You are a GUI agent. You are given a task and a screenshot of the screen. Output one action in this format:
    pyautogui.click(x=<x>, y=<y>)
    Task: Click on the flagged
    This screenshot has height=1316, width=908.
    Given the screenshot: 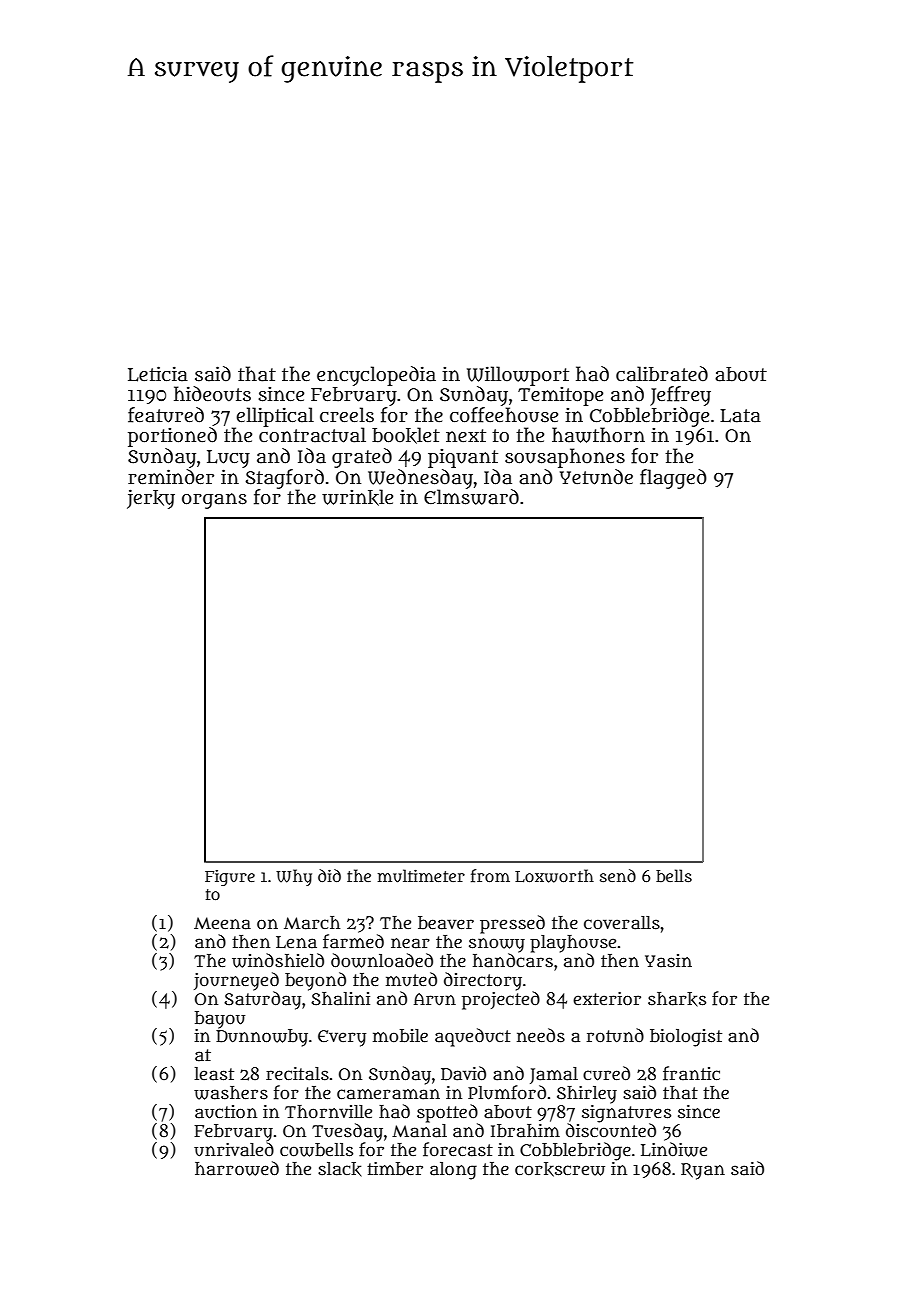 What is the action you would take?
    pyautogui.click(x=673, y=479)
